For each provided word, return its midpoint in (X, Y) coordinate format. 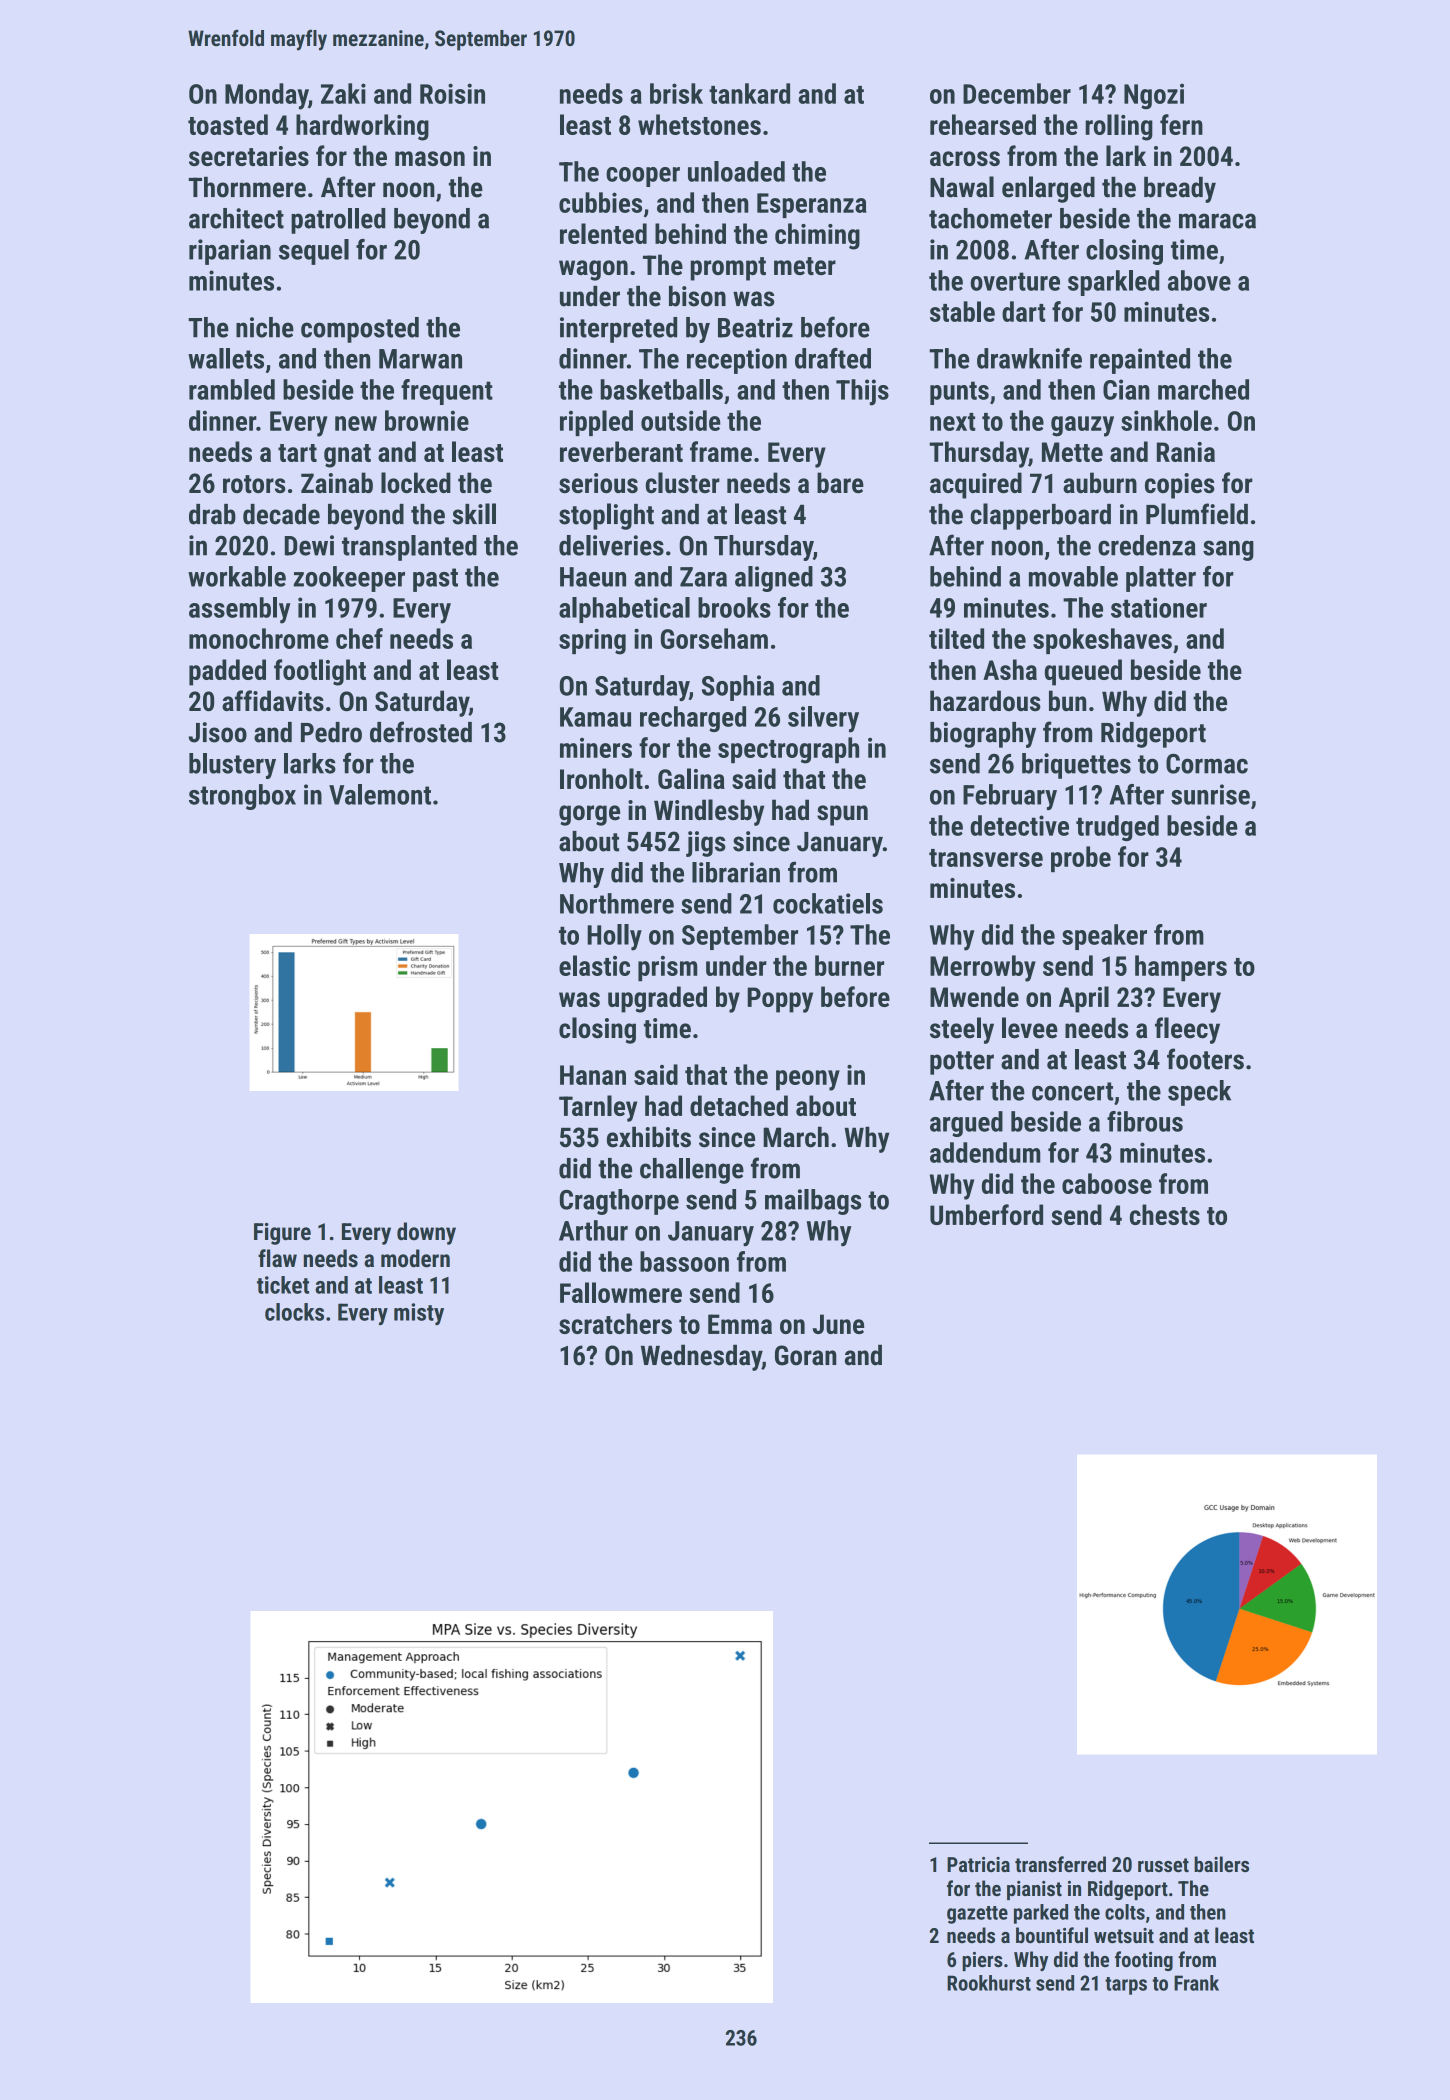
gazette (977, 1915)
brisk (676, 93)
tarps (1126, 1986)
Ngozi (1154, 96)
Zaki (343, 93)
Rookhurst (989, 1983)
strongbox (242, 797)
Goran (806, 1355)
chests (1165, 1214)
